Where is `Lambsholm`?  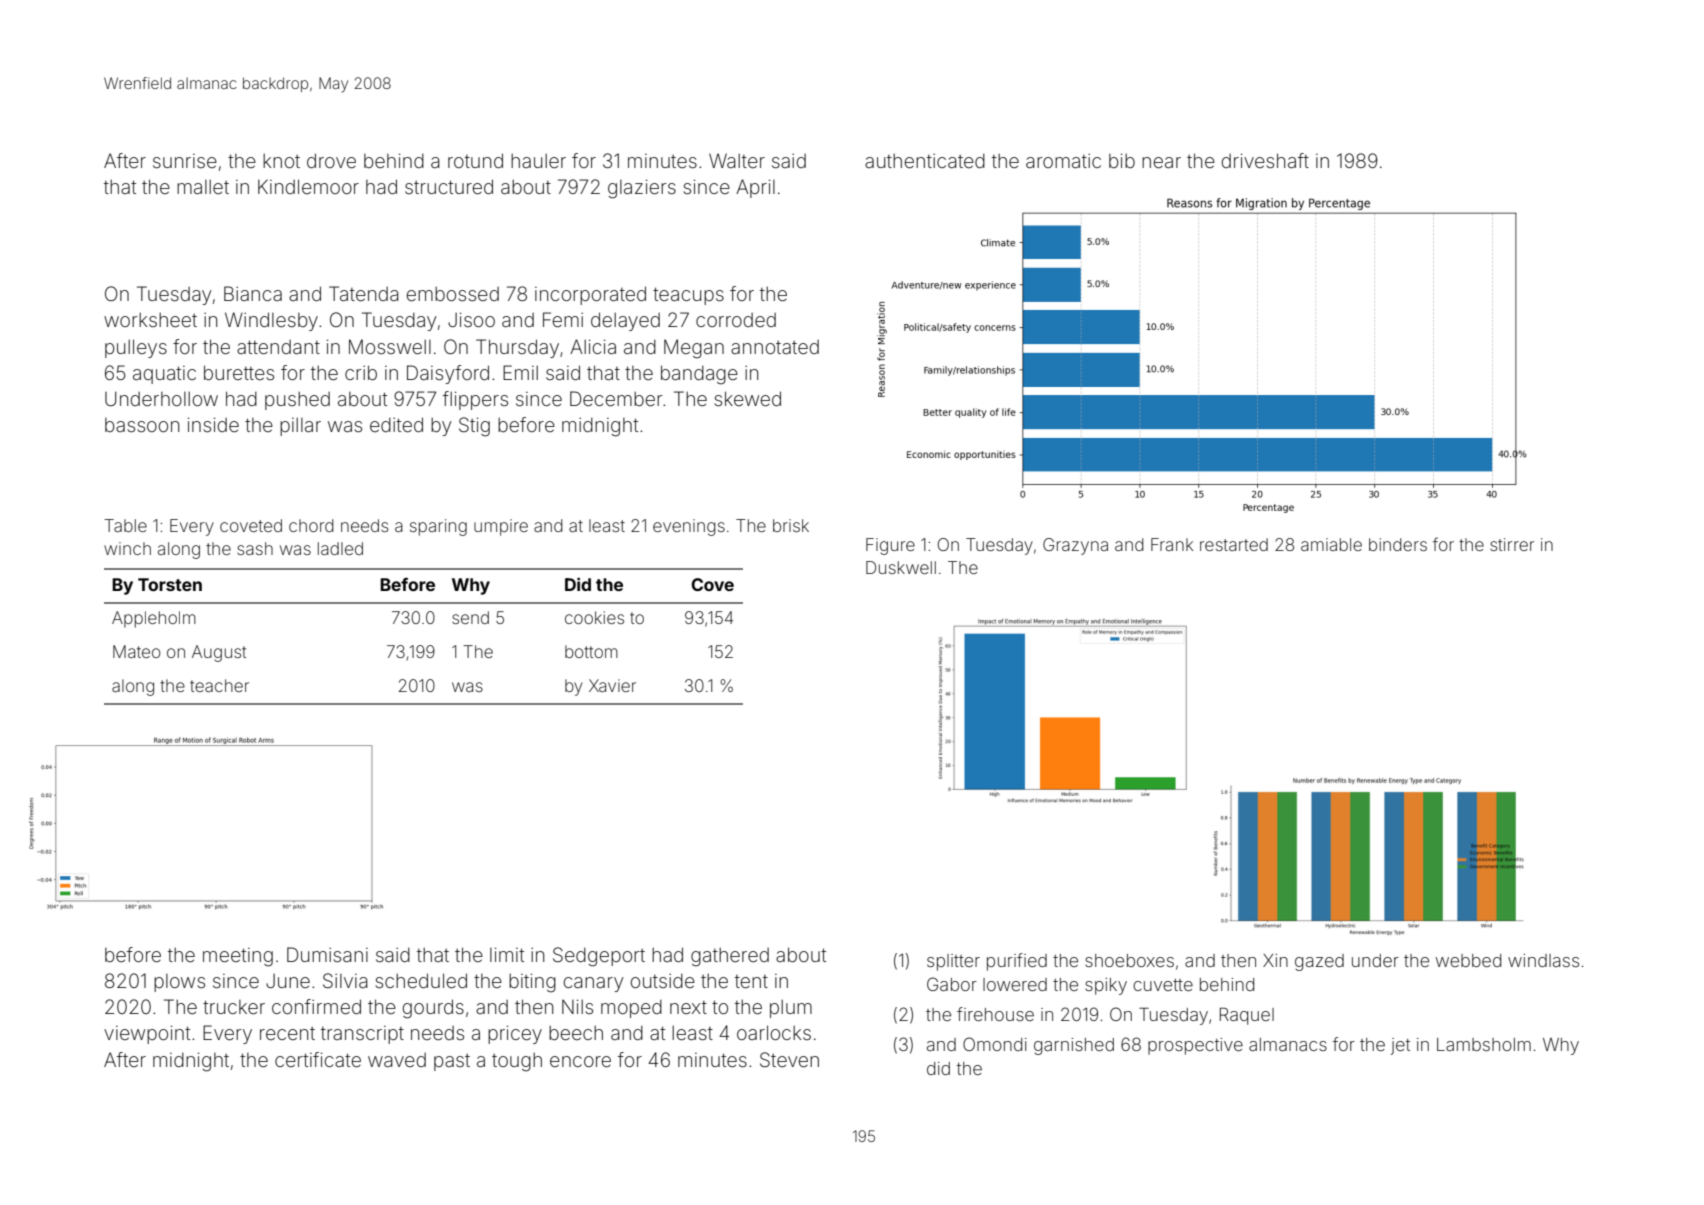
Lambsholm is located at coordinates (1484, 1044).
